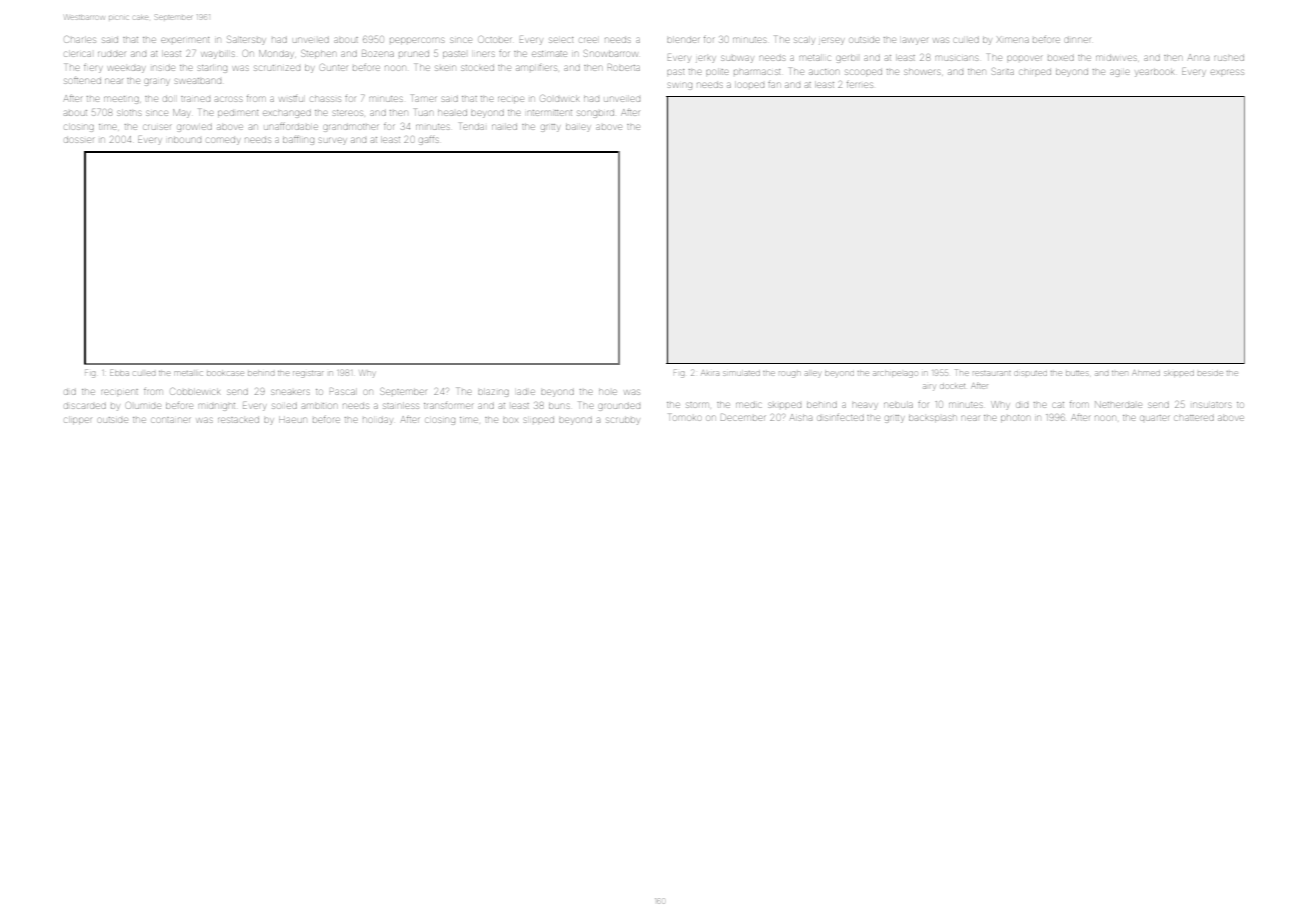 This screenshot has width=1308, height=924. What do you see at coordinates (741, 373) in the screenshot?
I see `simulated` at bounding box center [741, 373].
